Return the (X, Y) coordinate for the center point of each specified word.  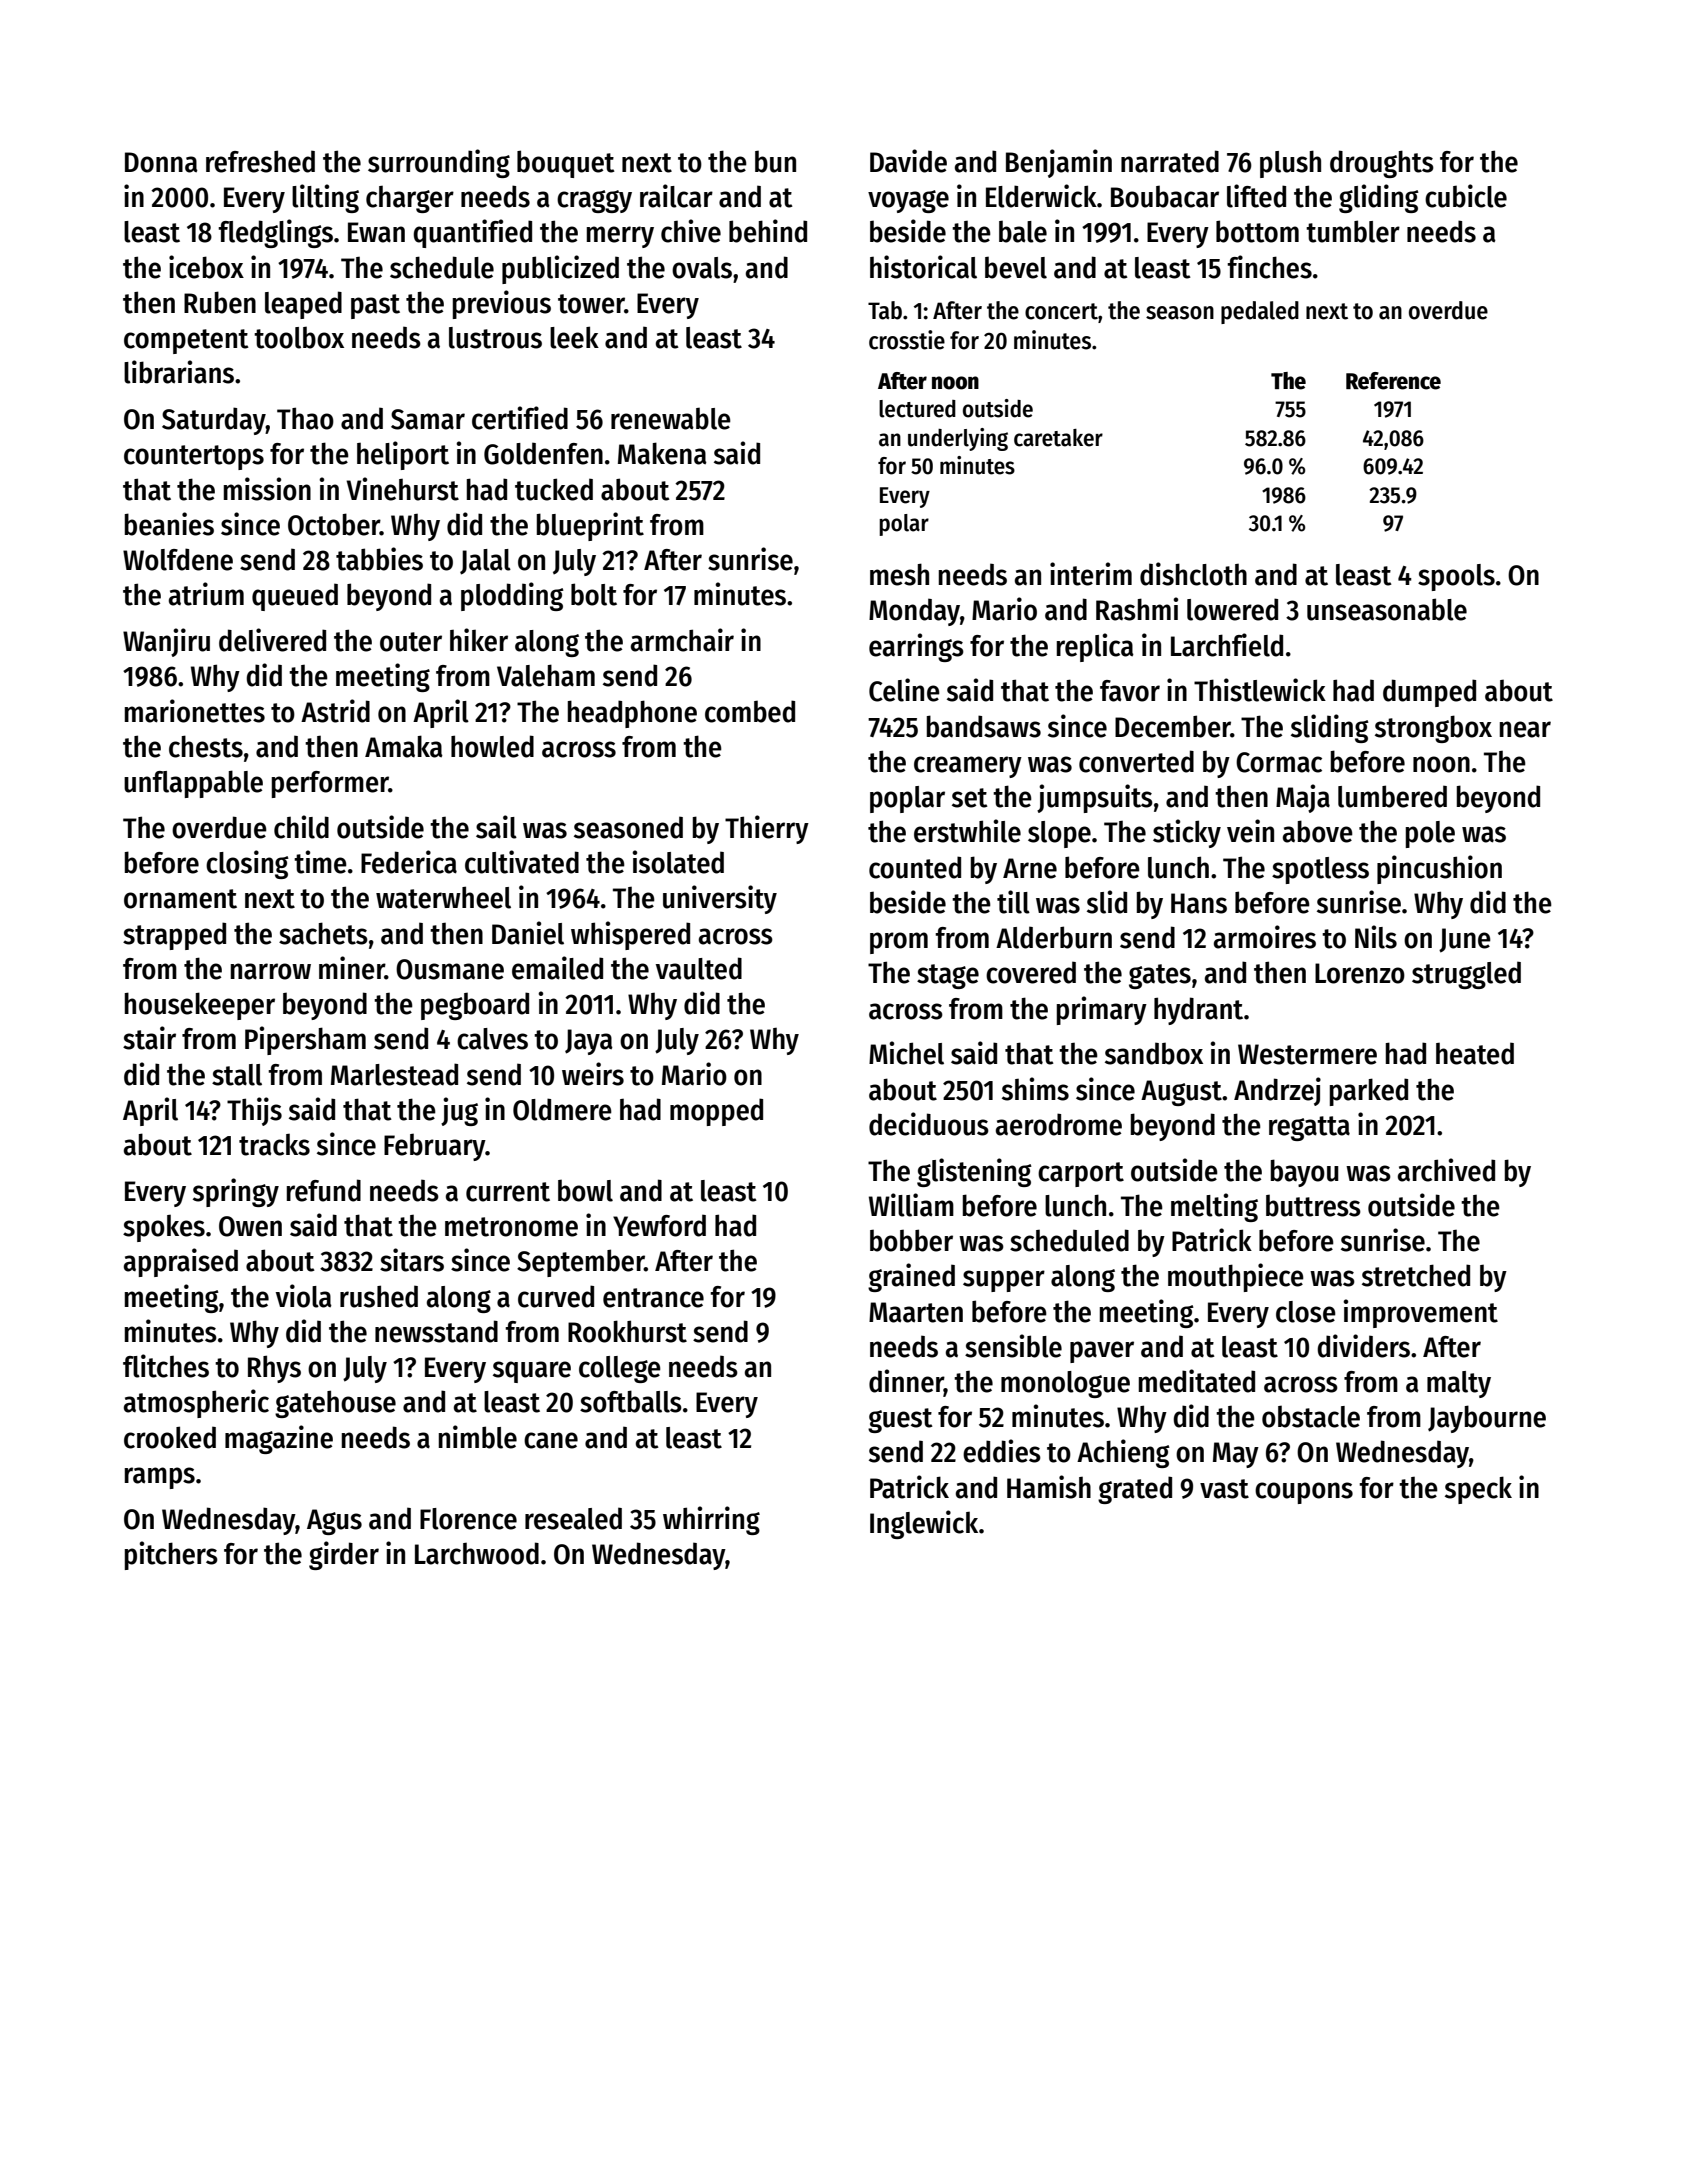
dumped (1429, 693)
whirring (711, 1520)
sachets (323, 933)
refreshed (260, 161)
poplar (907, 799)
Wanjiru (166, 642)
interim (1091, 574)
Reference (1393, 381)
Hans (1199, 903)
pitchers (171, 1555)
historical (923, 267)
